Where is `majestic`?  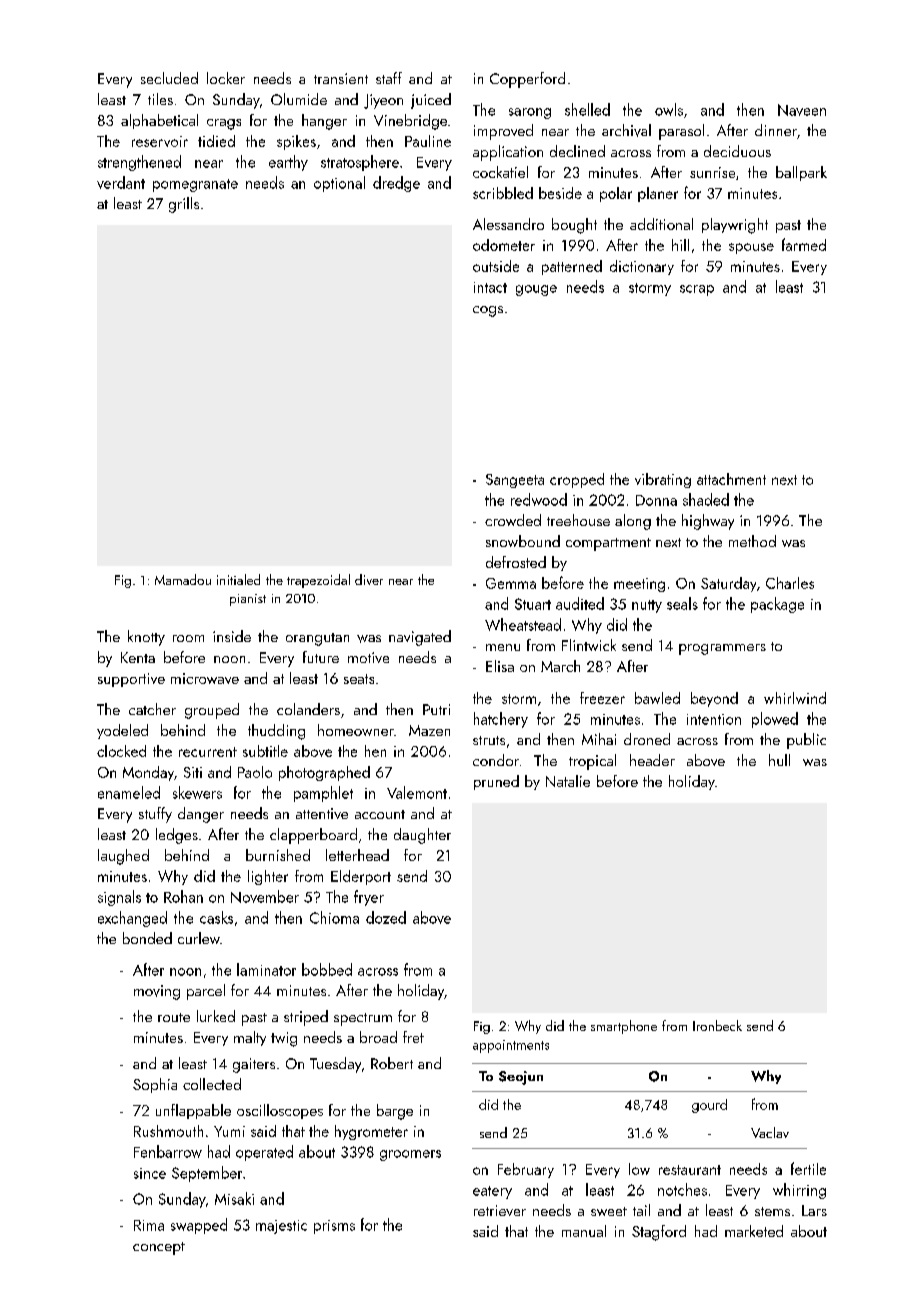
majestic is located at coordinates (281, 1227).
